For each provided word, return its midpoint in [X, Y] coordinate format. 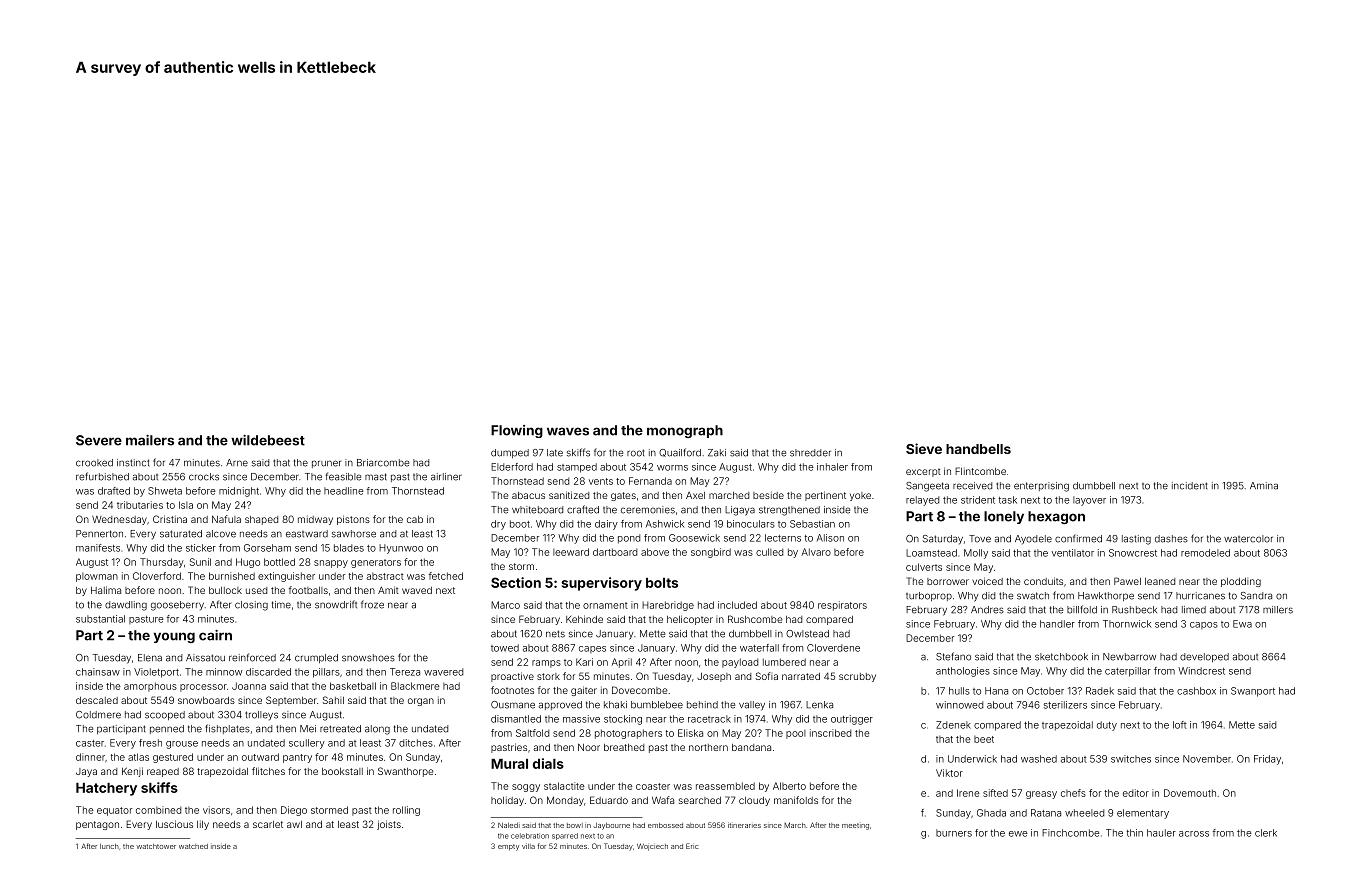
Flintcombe [980, 471]
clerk [1266, 833]
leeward [571, 552]
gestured [173, 758]
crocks [204, 477]
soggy [526, 788]
